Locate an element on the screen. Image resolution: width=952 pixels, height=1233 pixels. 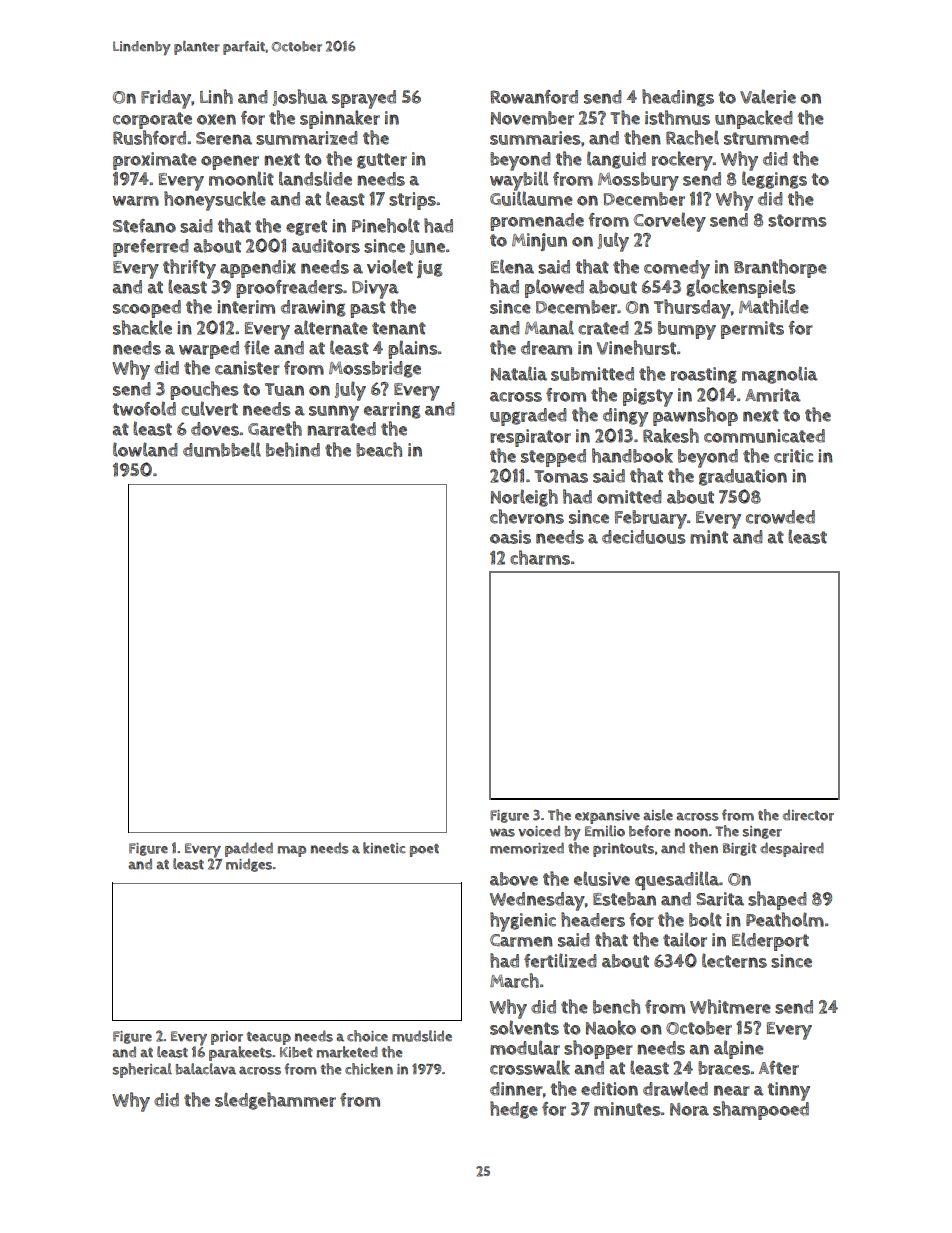
Friday is located at coordinates (166, 99).
